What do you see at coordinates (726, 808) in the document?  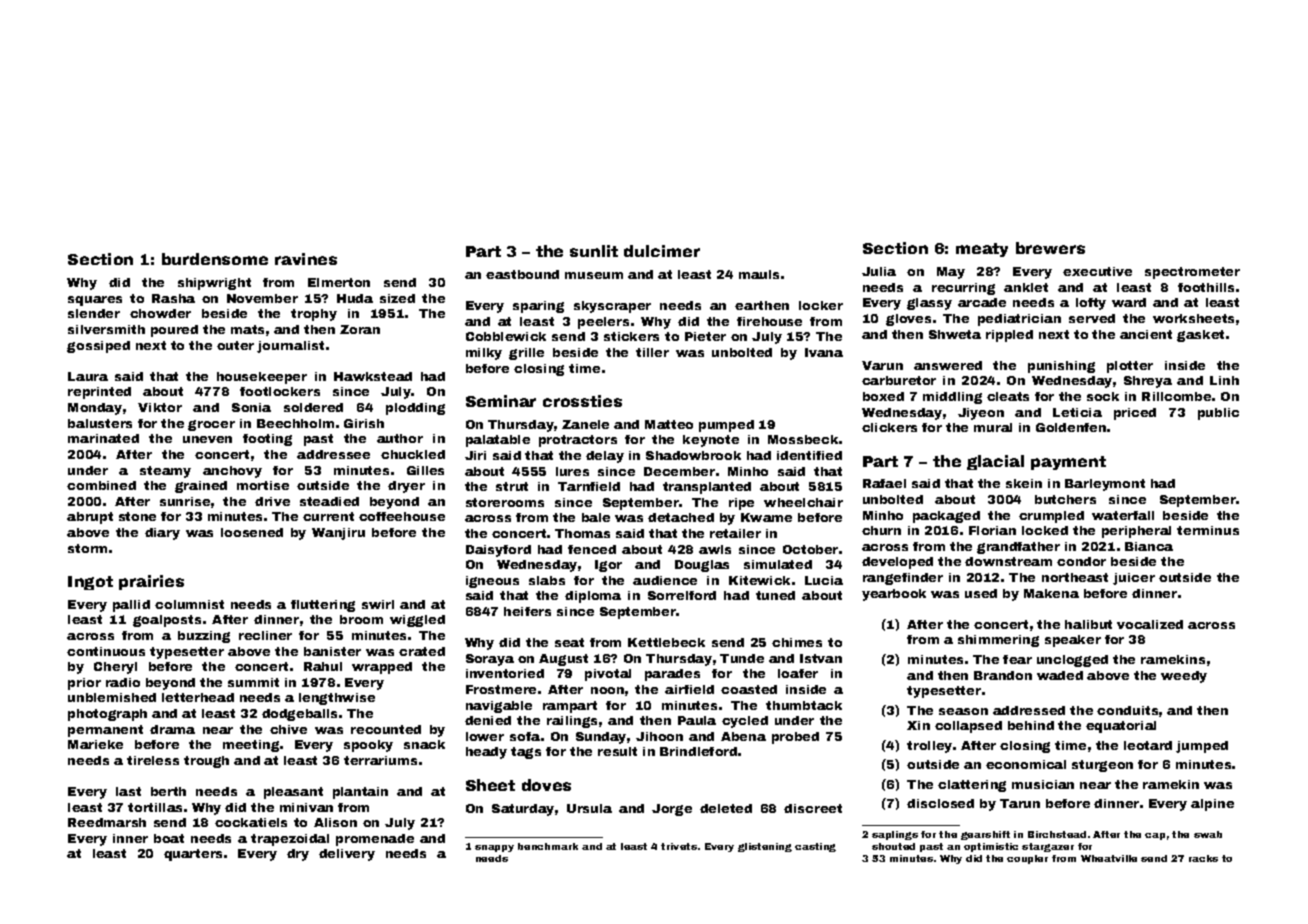 I see `deleted` at bounding box center [726, 808].
